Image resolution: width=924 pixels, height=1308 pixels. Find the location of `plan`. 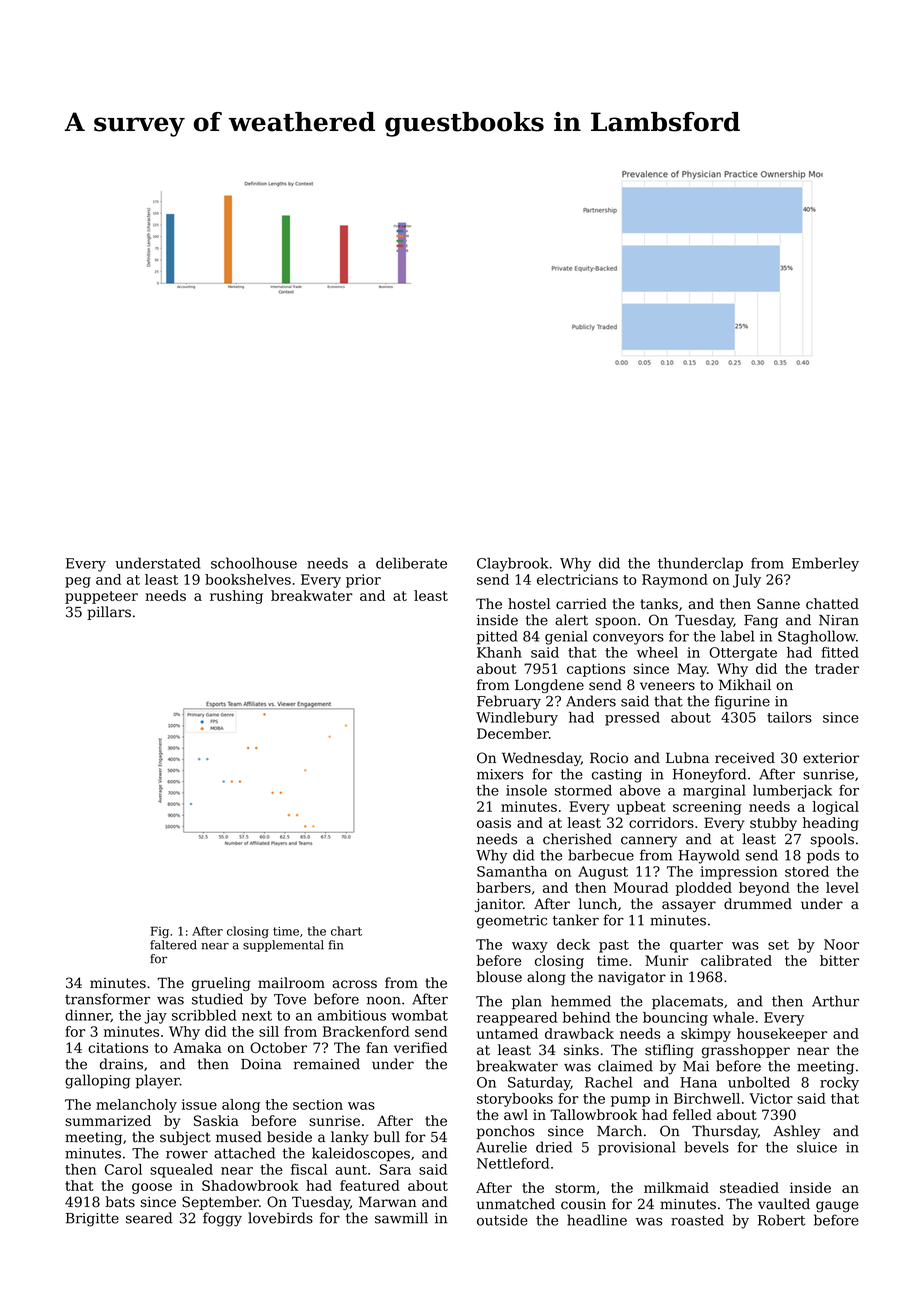

plan is located at coordinates (527, 1002).
